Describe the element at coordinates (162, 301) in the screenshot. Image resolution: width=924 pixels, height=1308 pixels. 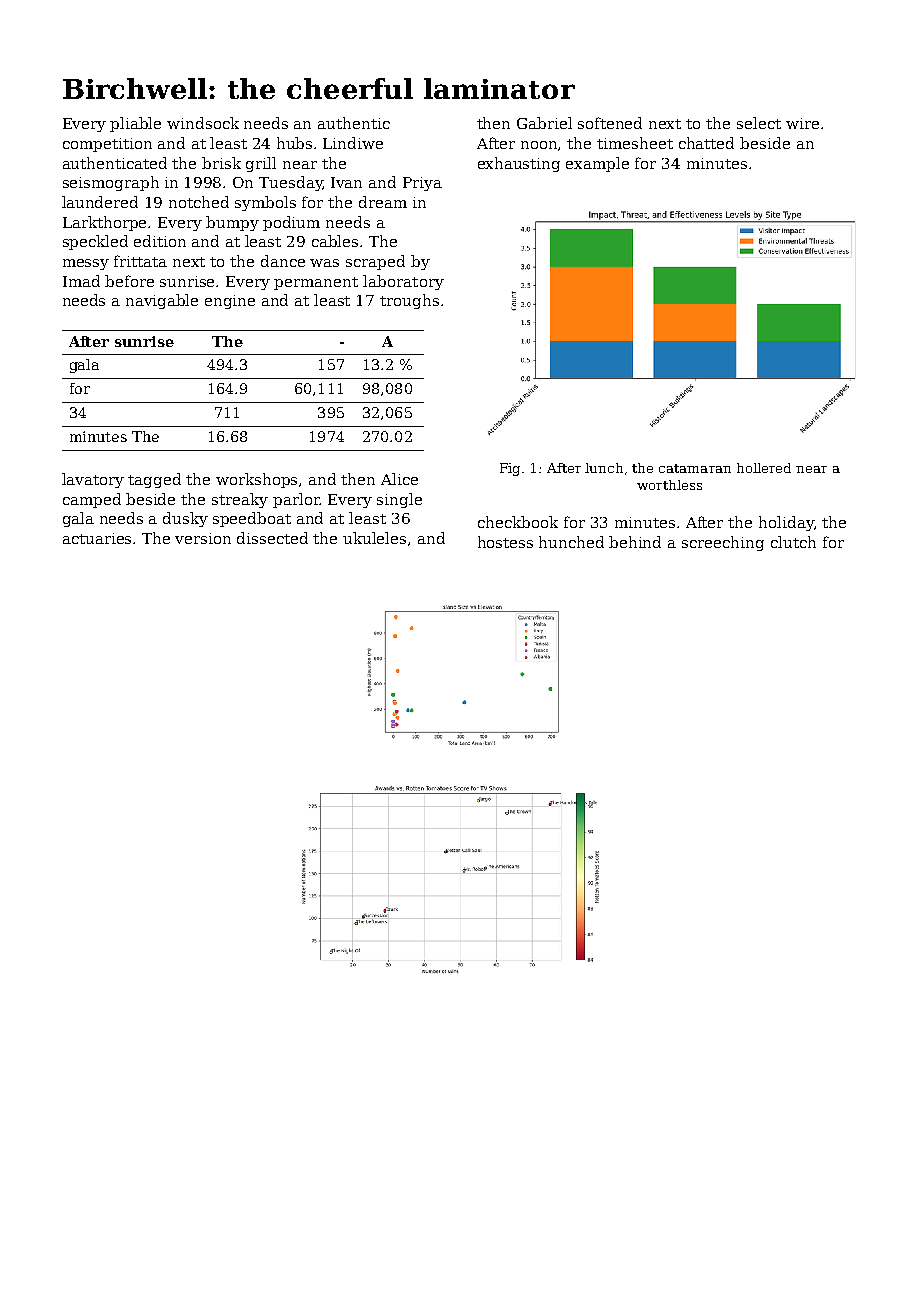
I see `navigable` at that location.
